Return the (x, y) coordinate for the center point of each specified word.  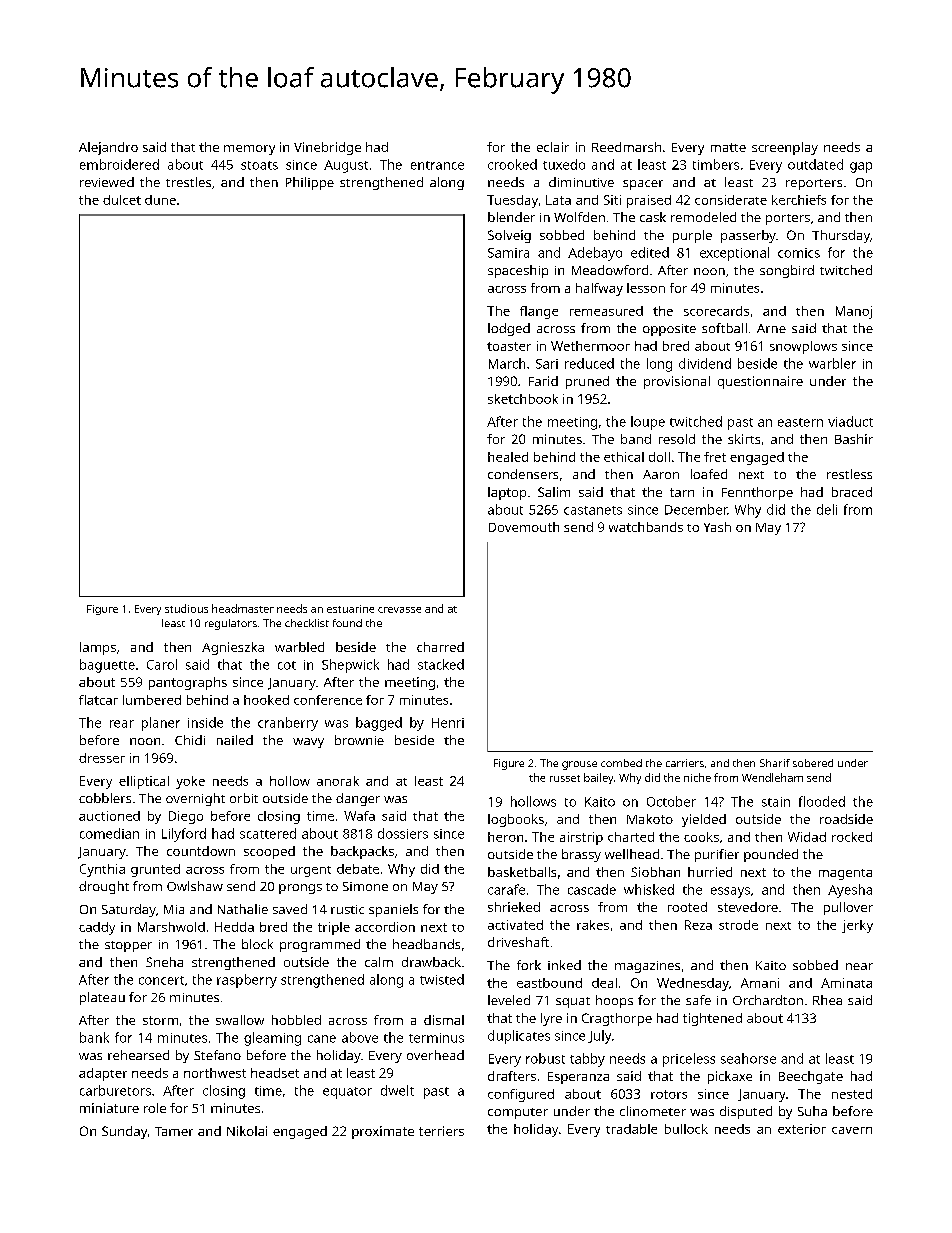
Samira (508, 253)
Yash (717, 527)
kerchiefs (799, 200)
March (507, 363)
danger (358, 799)
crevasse (399, 610)
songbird (787, 271)
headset (275, 1073)
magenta (845, 874)
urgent (311, 871)
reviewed (107, 182)
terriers (441, 1131)
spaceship (518, 271)
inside (205, 722)
